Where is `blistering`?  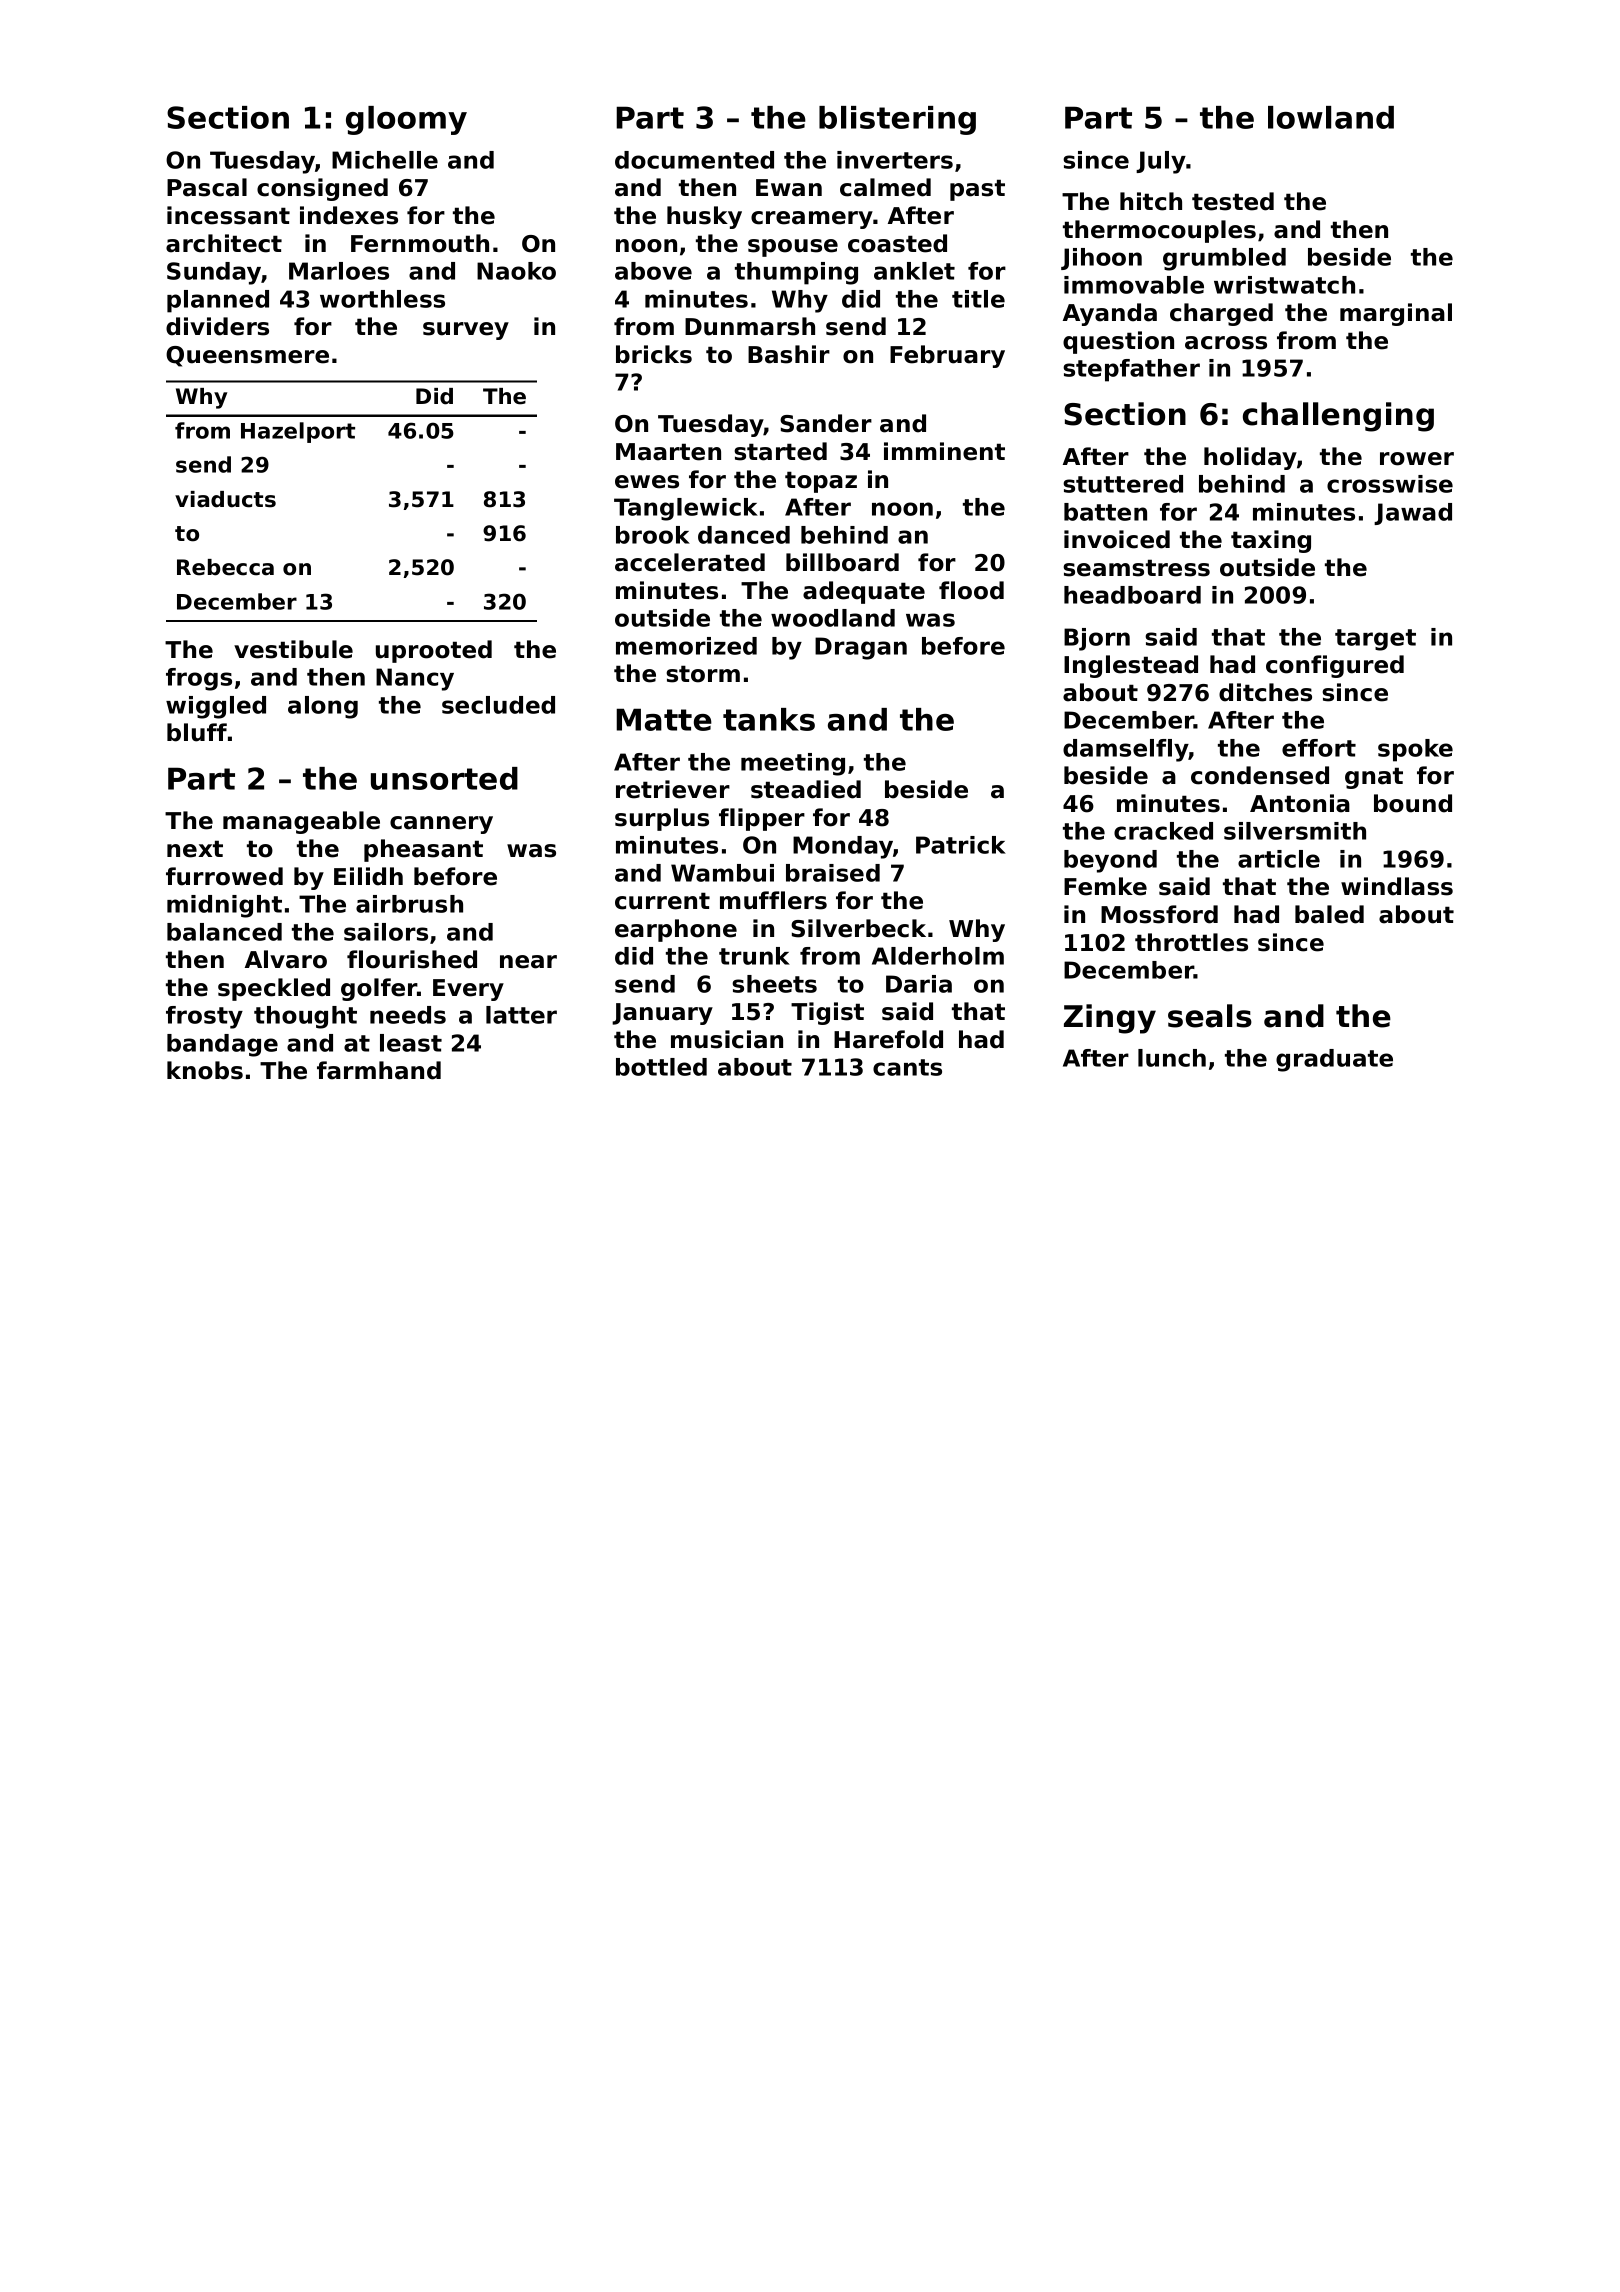
blistering is located at coordinates (897, 120).
